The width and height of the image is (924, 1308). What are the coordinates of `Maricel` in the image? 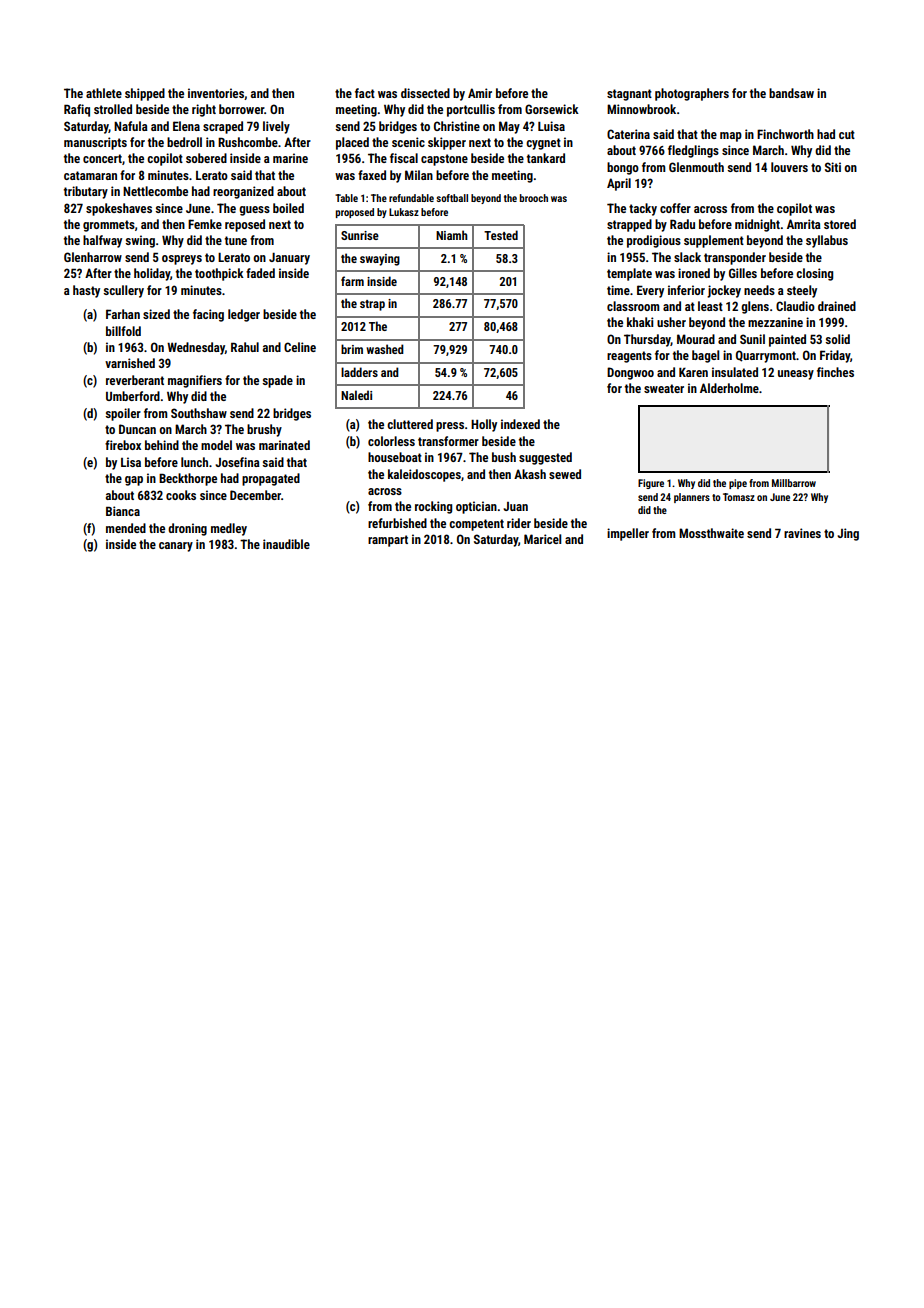 It's located at (542, 539).
